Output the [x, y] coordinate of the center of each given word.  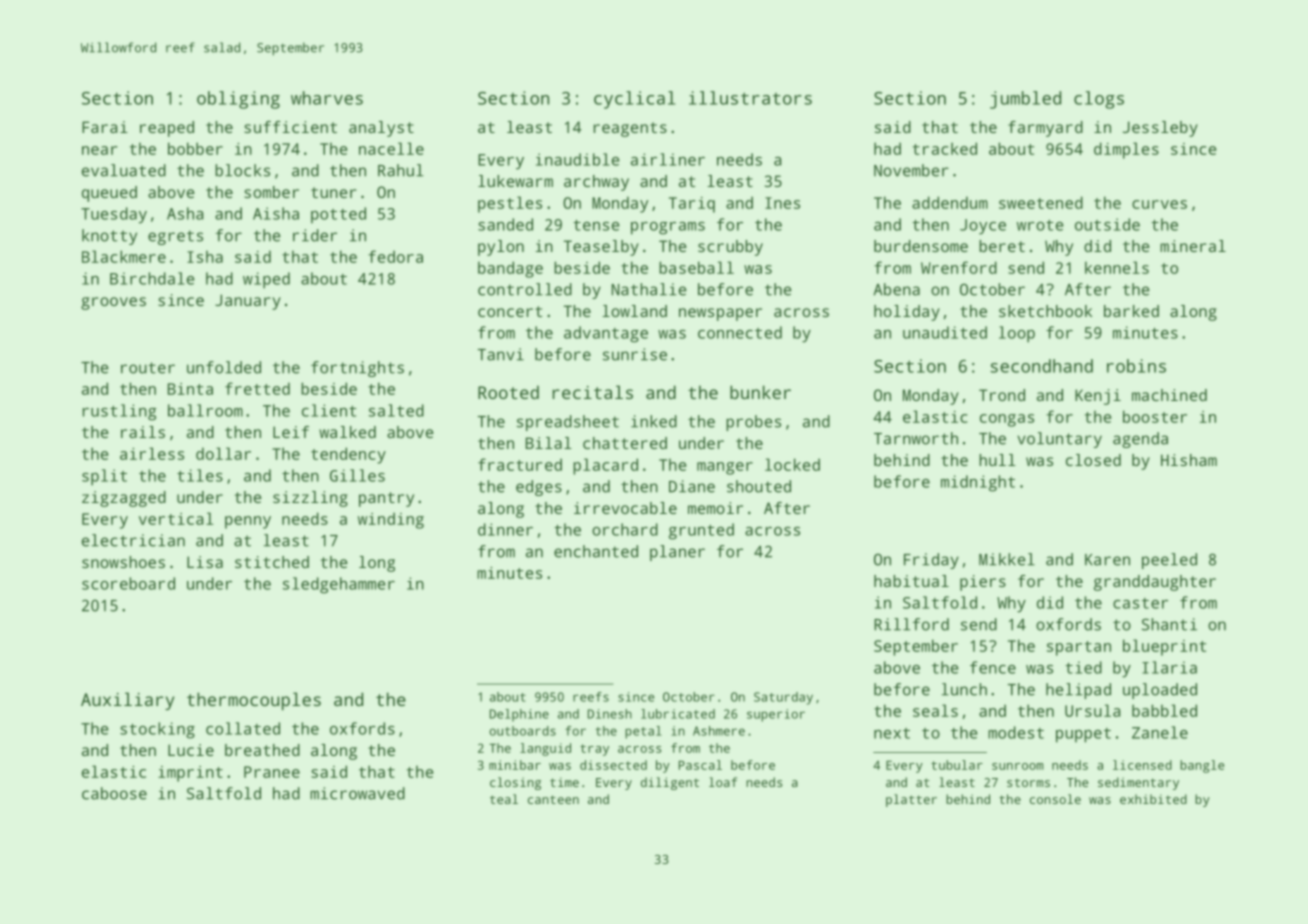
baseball [696, 267]
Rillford [911, 624]
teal [504, 799]
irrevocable [625, 508]
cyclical [634, 100]
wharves [327, 98]
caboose [114, 793]
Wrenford [959, 267]
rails [143, 432]
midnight [978, 483]
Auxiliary [127, 701]
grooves [113, 303]
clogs [1099, 100]
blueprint [1164, 647]
